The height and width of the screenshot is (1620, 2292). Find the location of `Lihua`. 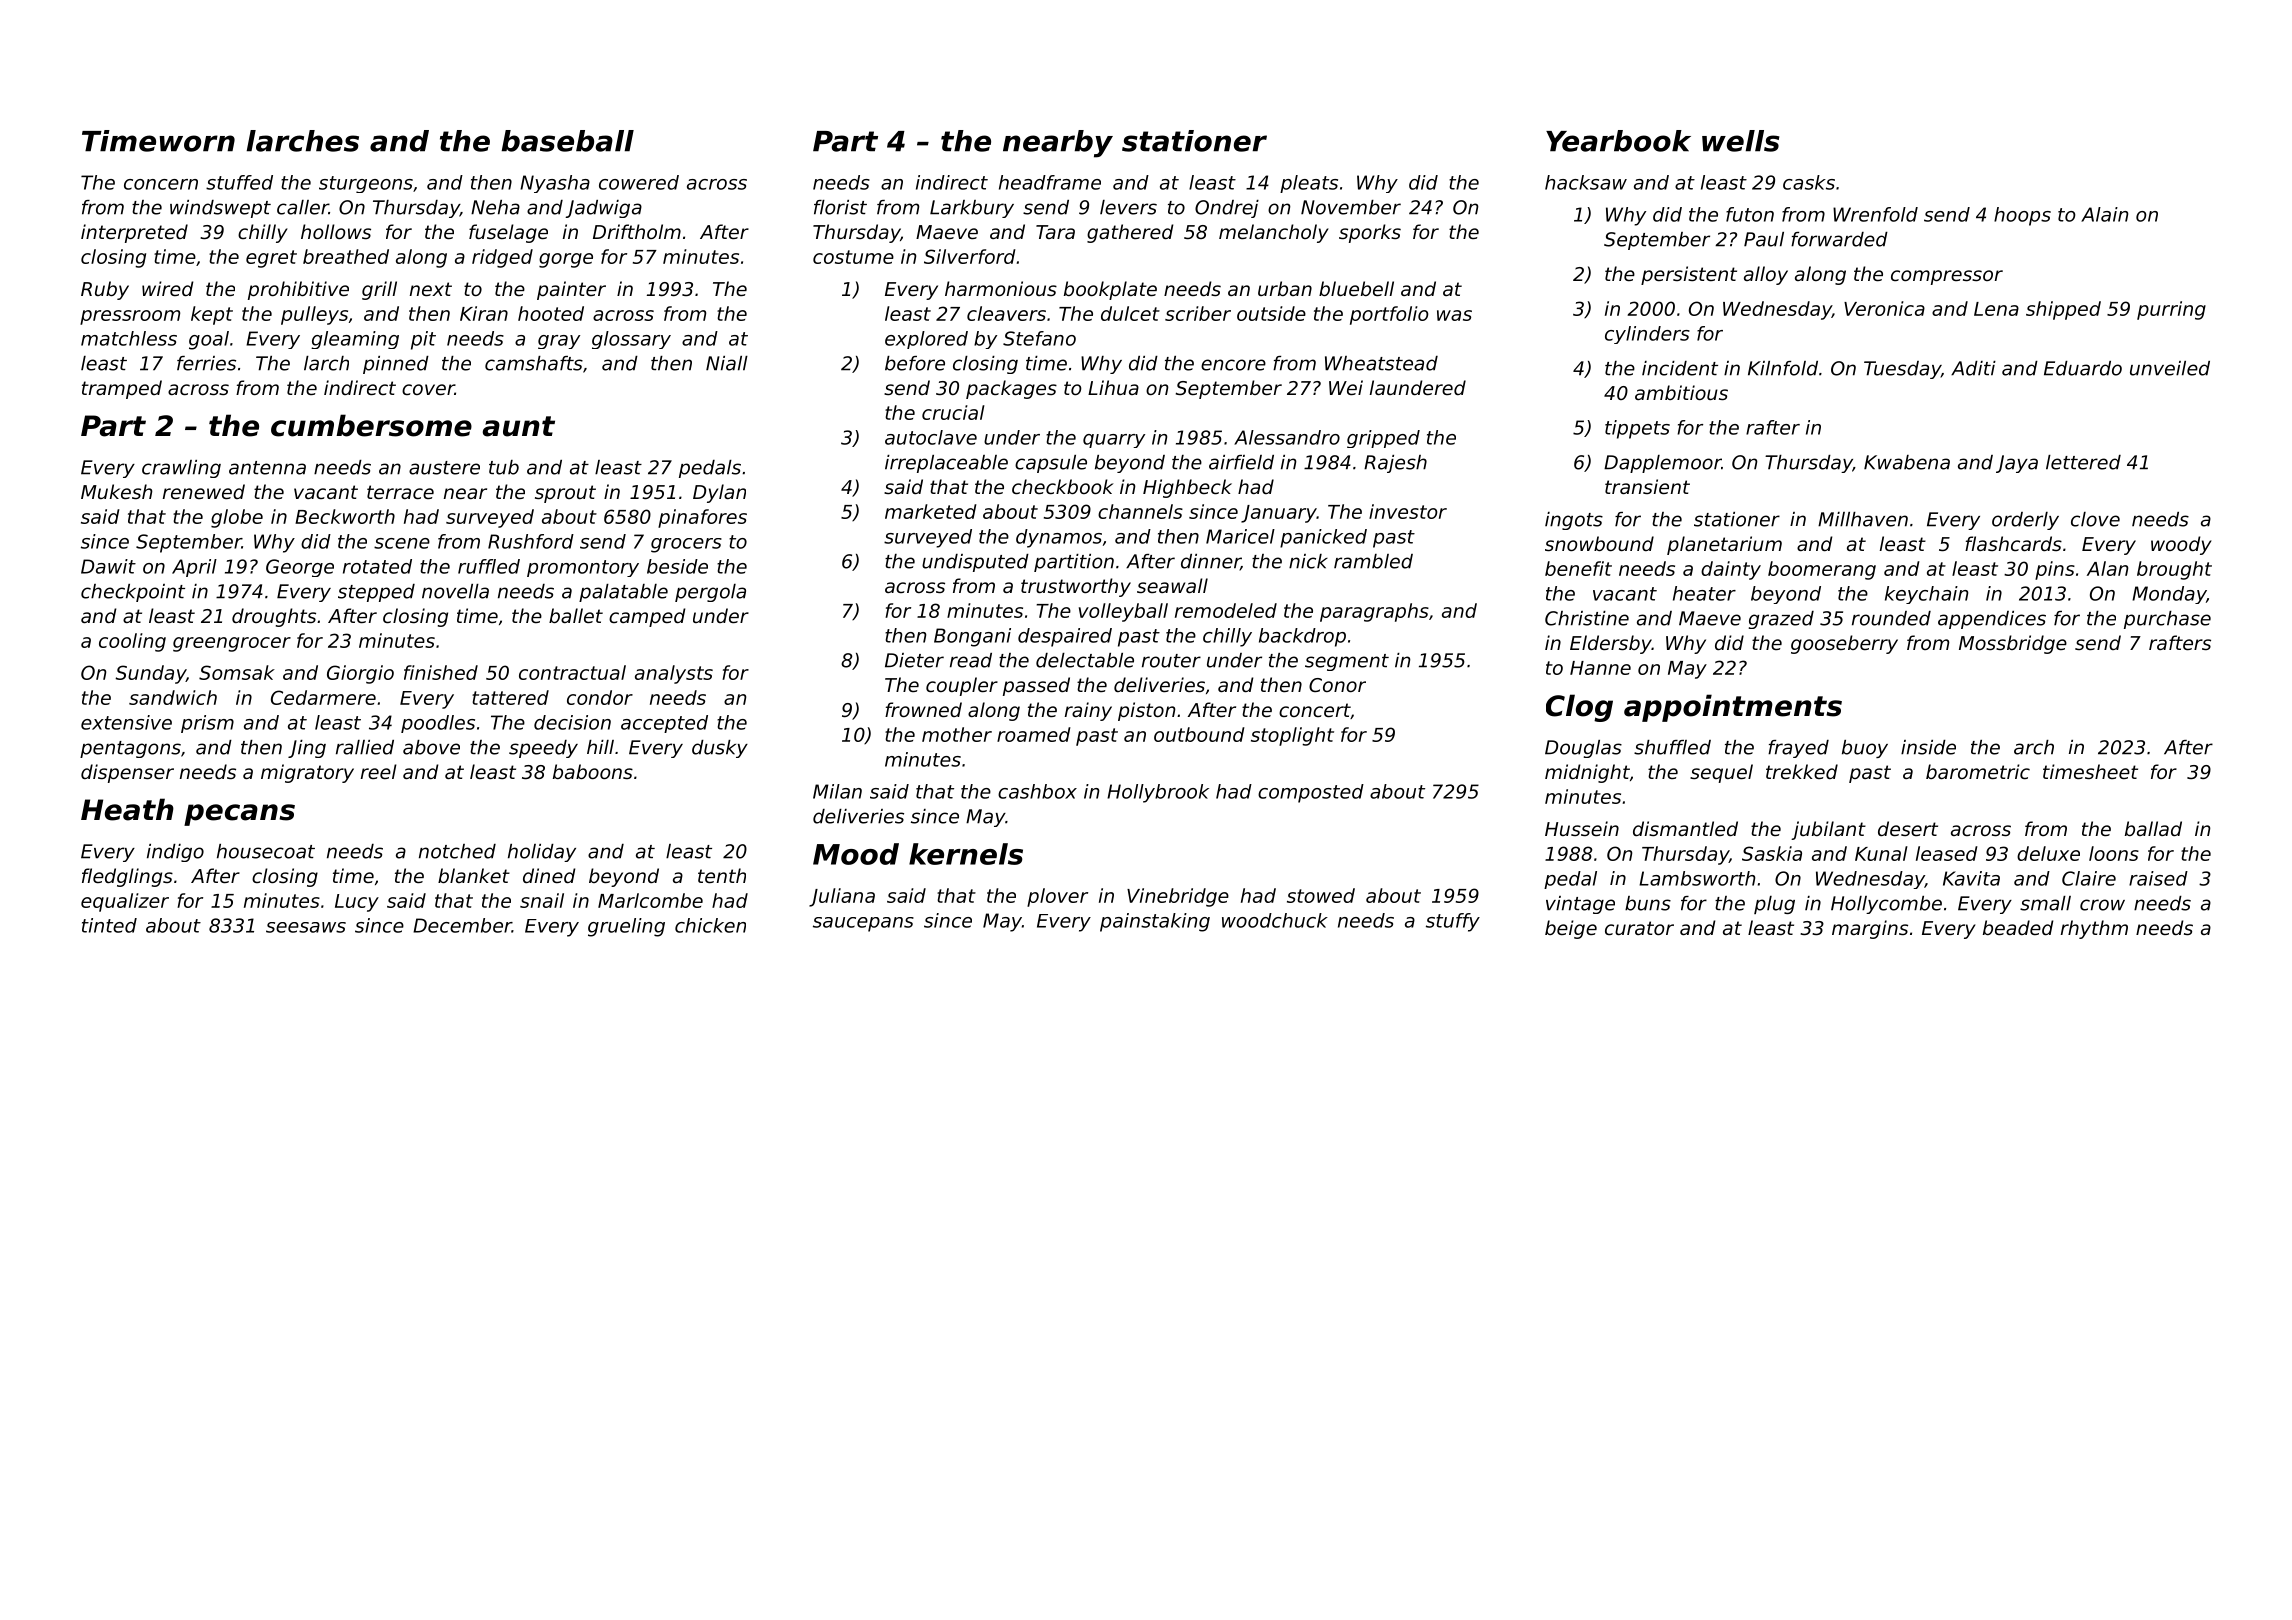

Lihua is located at coordinates (1113, 387).
